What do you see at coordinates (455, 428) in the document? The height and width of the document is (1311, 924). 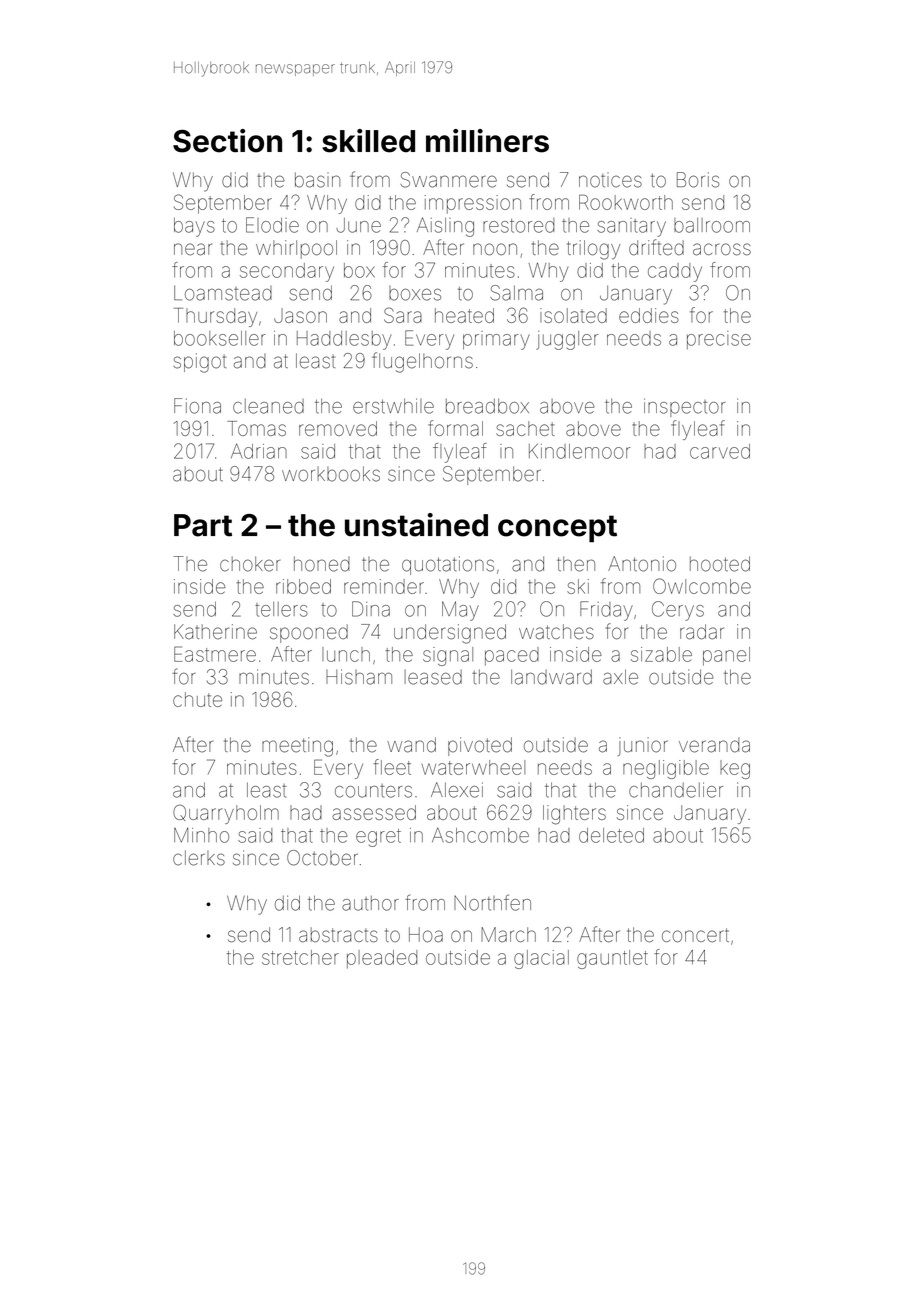 I see `formal` at bounding box center [455, 428].
